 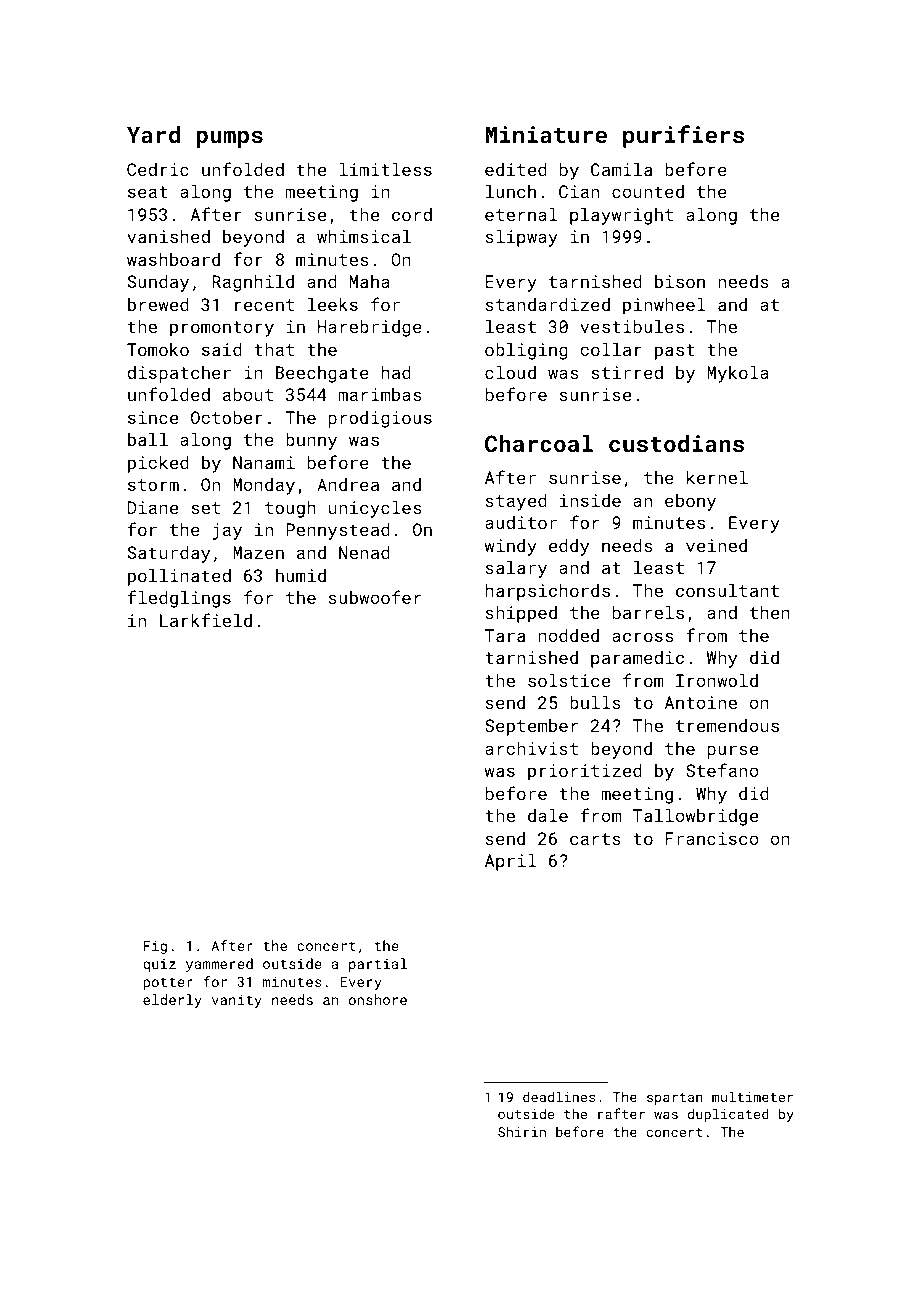 I want to click on Shirin, so click(x=522, y=1131).
